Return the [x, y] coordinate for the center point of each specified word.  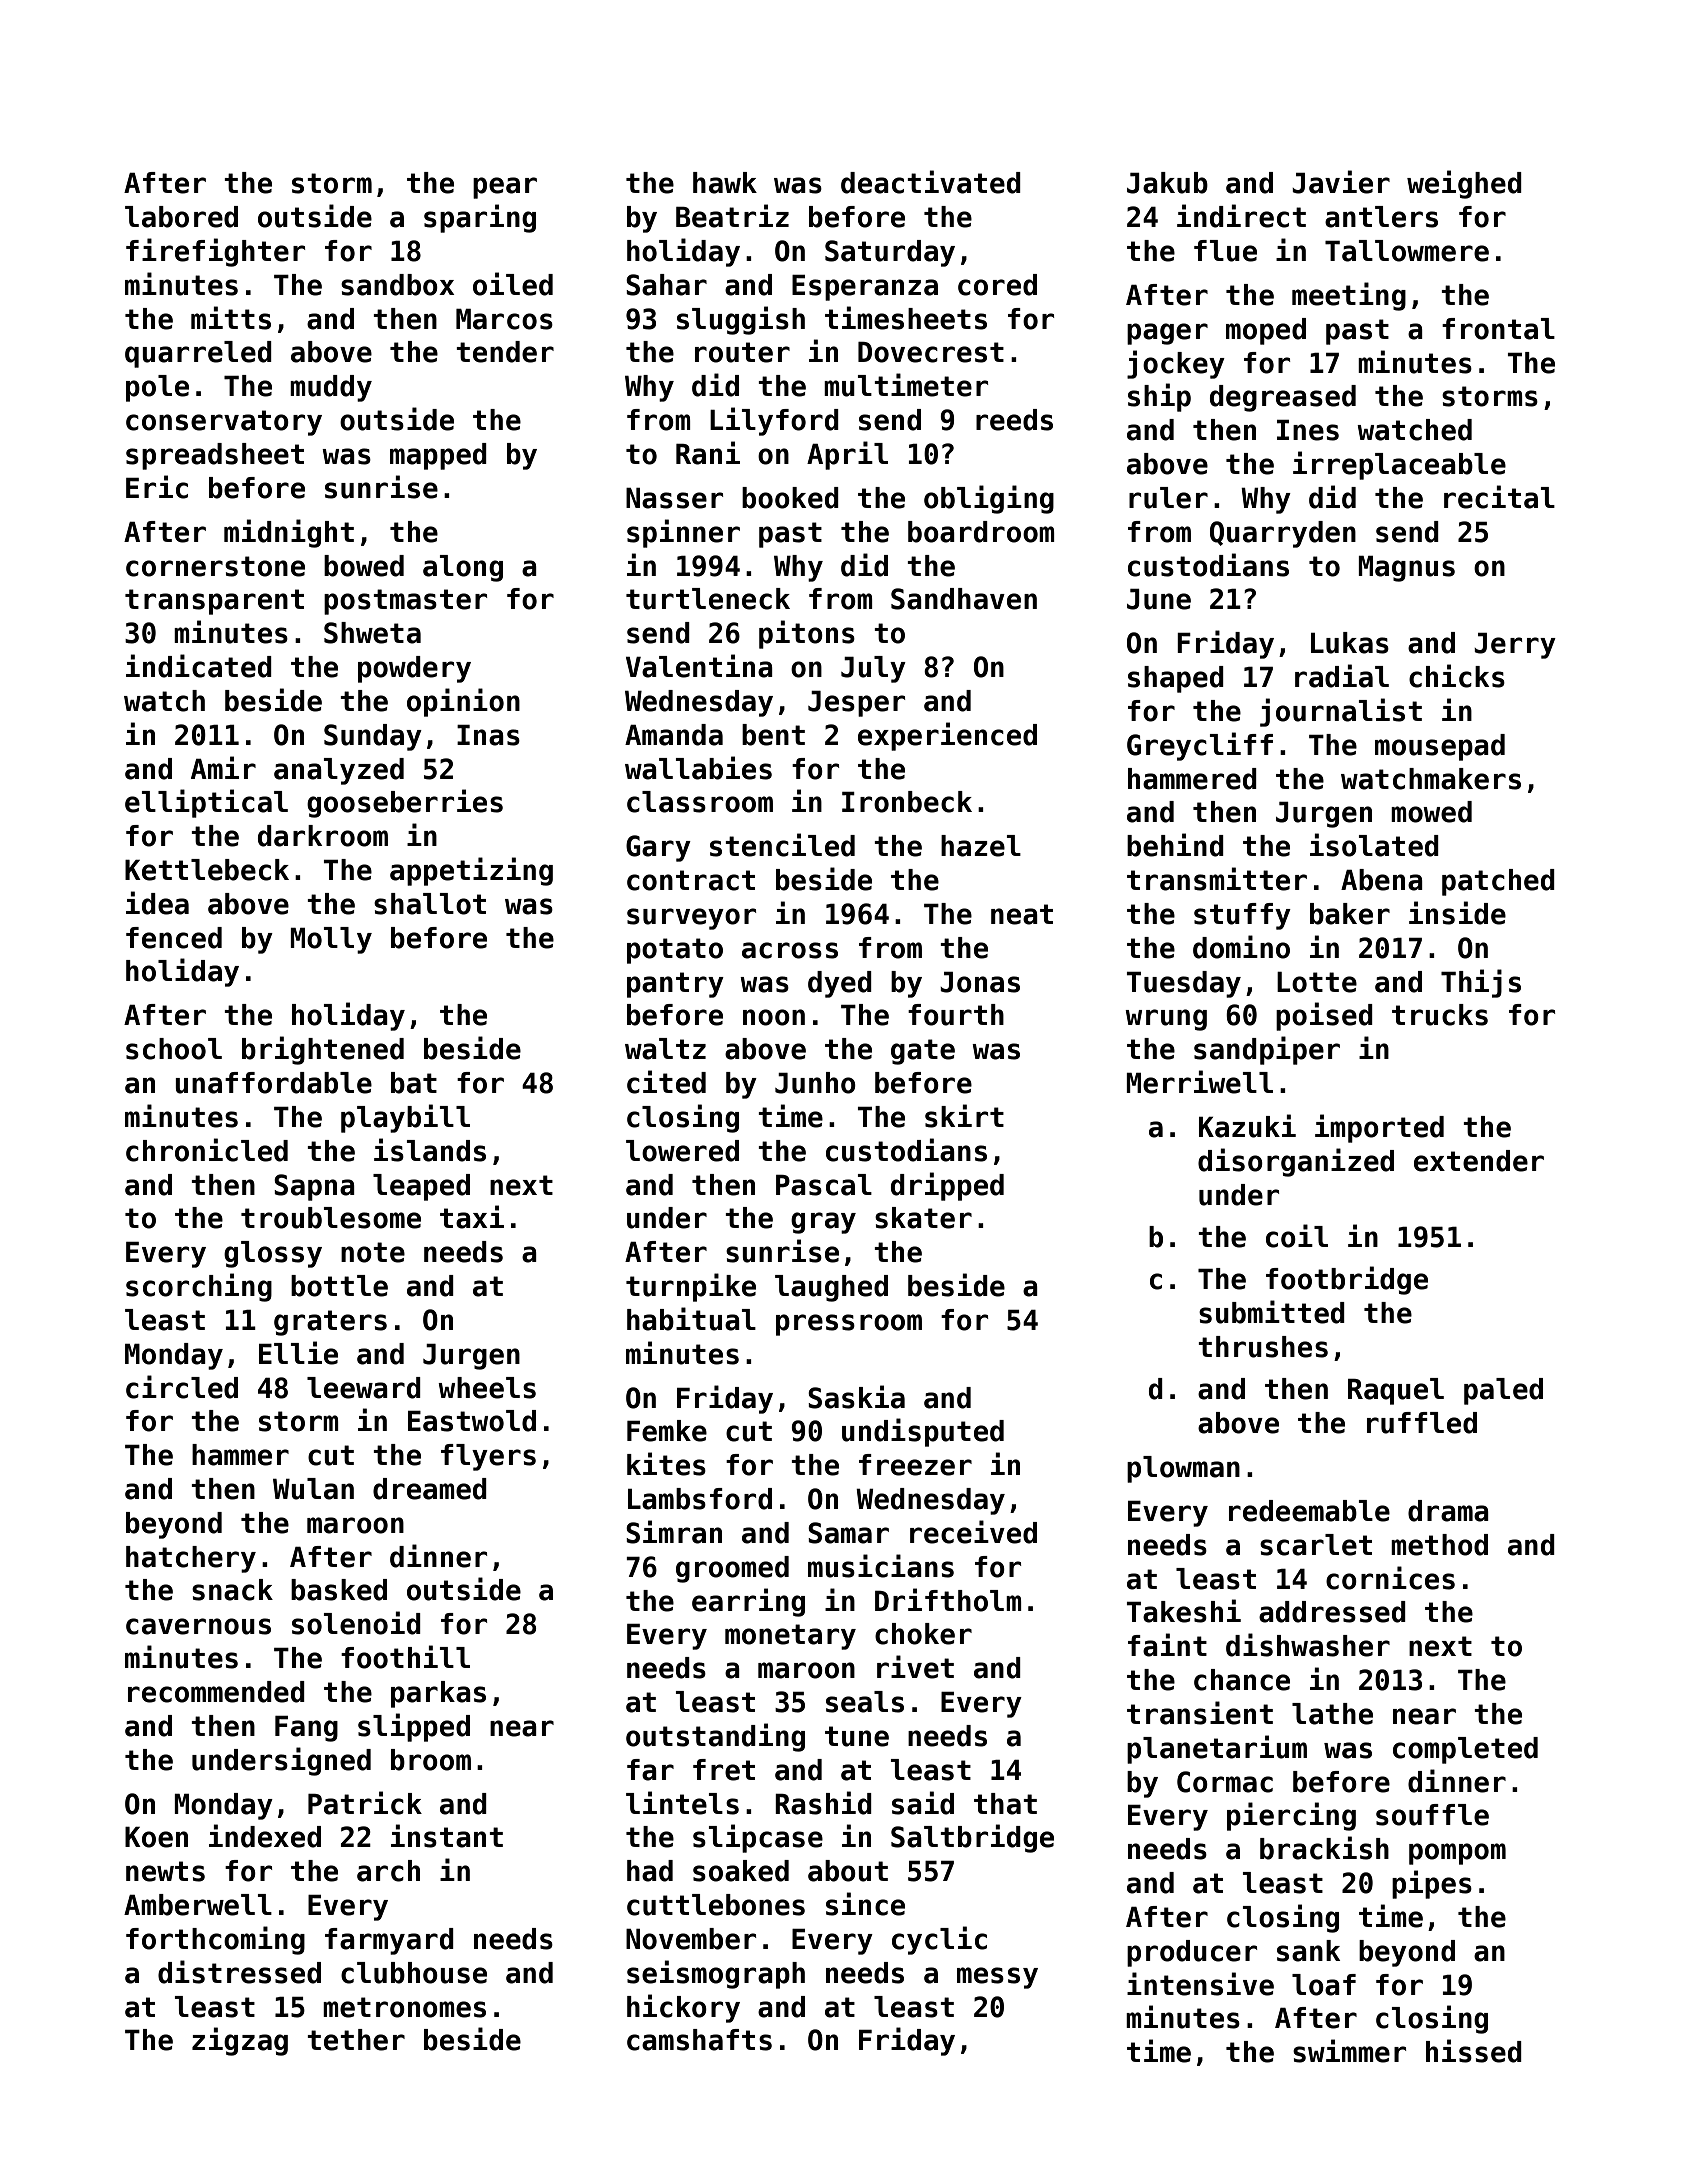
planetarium [1217, 1749]
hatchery [191, 1559]
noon [774, 1017]
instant [447, 1836]
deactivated [931, 182]
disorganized [1296, 1162]
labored [181, 217]
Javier [1341, 182]
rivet [915, 1667]
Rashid [823, 1803]
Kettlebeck [207, 870]
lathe [1332, 1714]
